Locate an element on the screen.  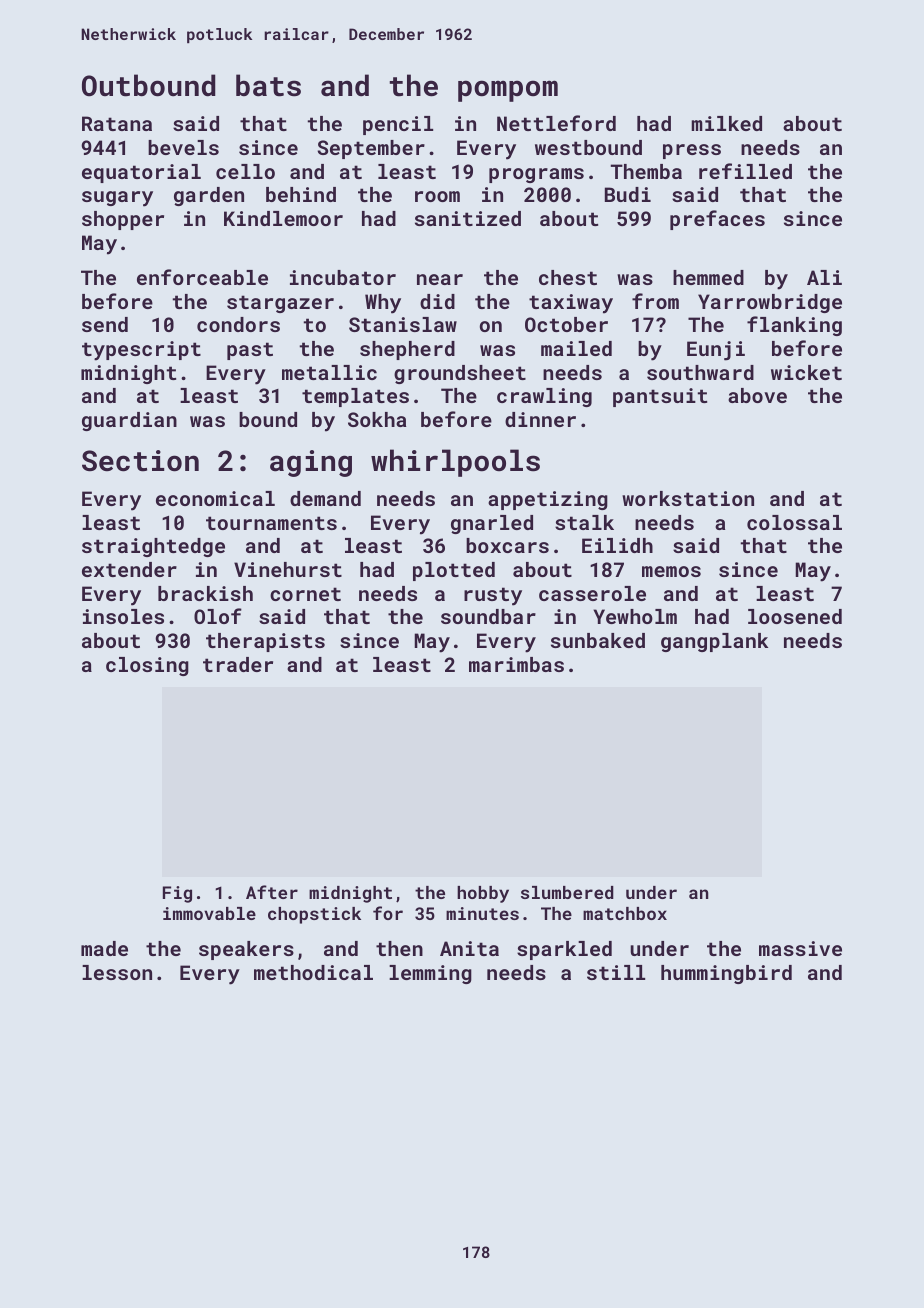
massive is located at coordinates (800, 948).
